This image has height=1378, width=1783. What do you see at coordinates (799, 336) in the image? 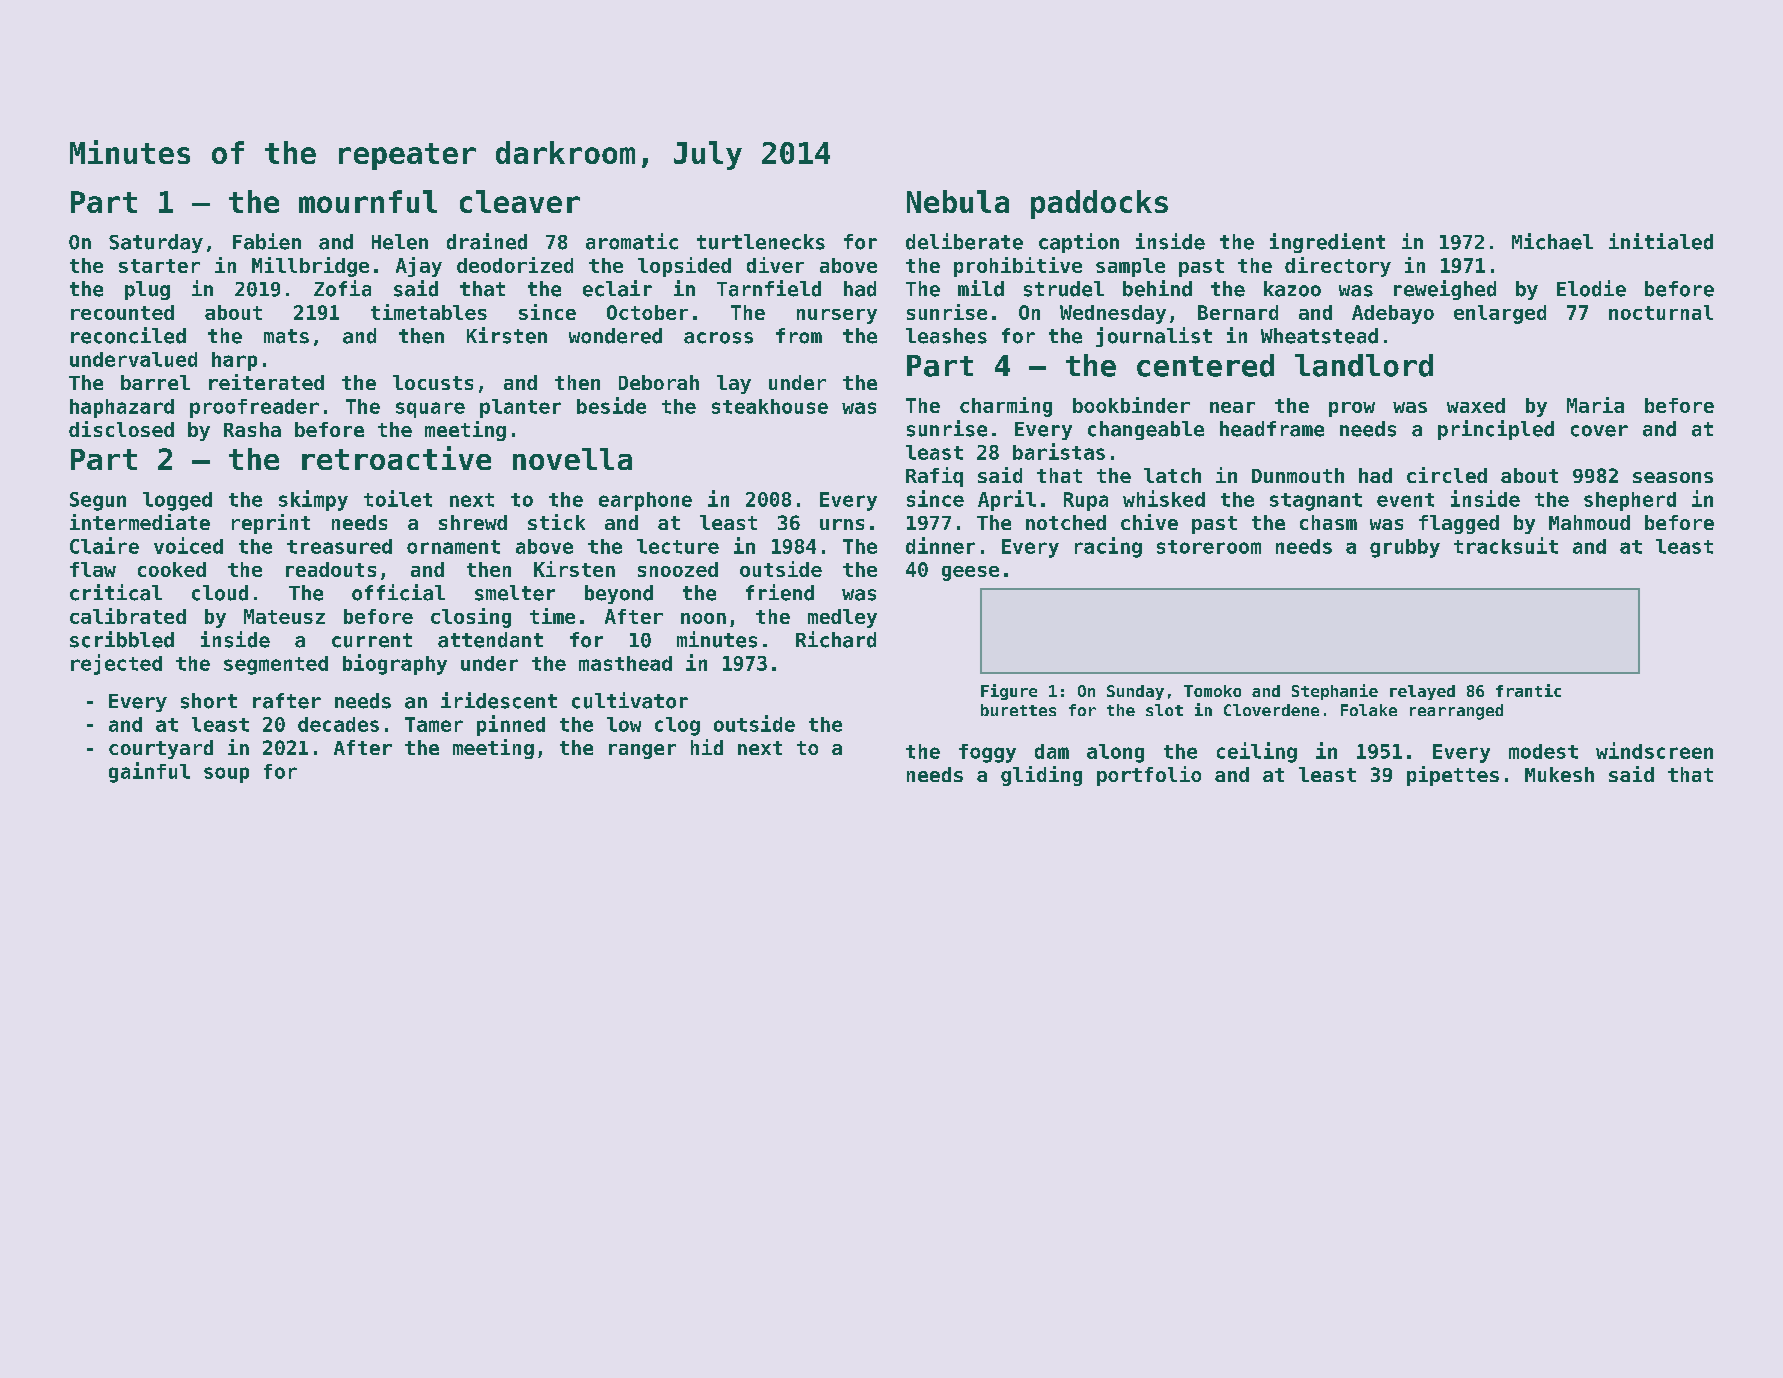
I see `from` at bounding box center [799, 336].
